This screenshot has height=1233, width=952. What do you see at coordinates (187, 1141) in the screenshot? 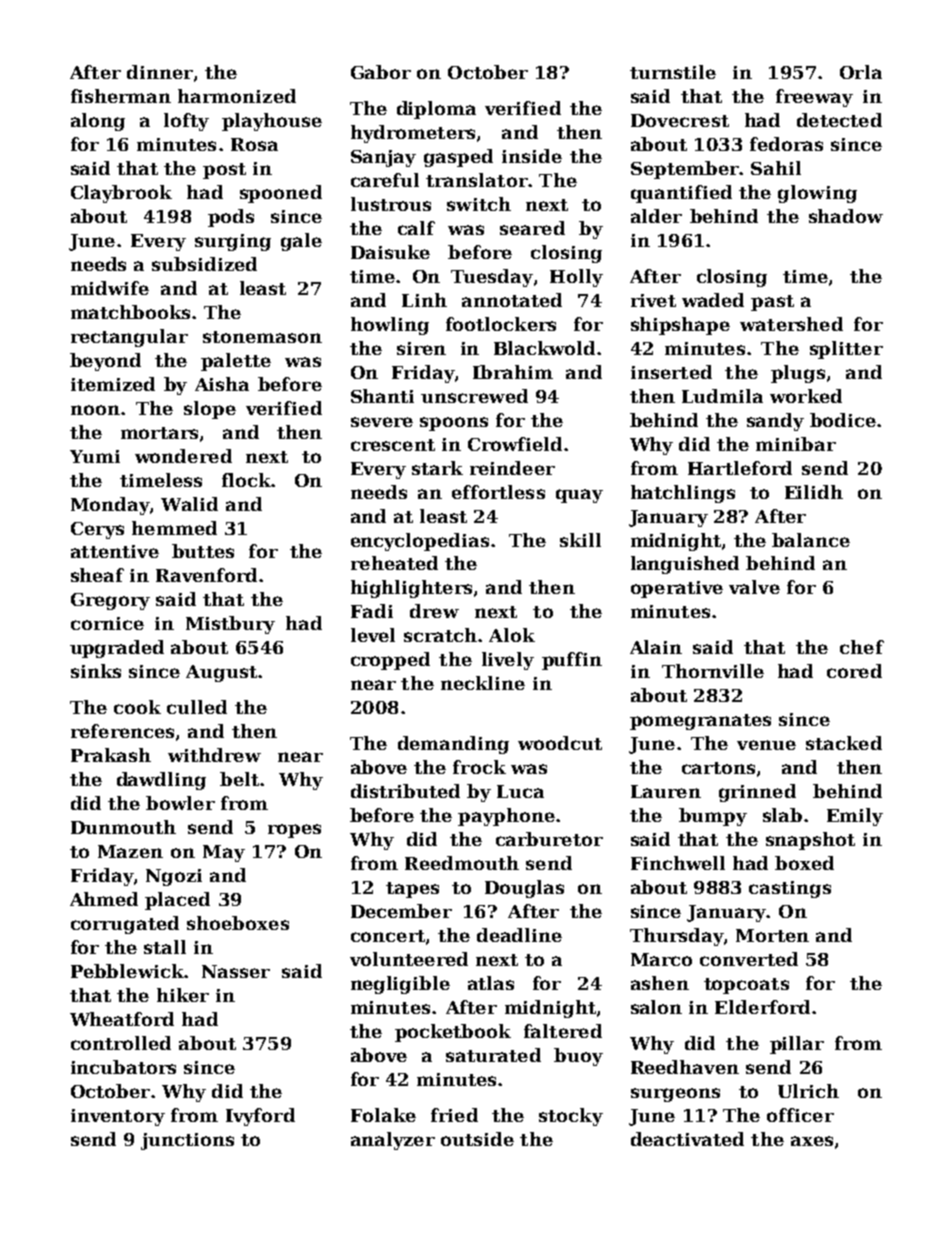
I see `junctions` at bounding box center [187, 1141].
